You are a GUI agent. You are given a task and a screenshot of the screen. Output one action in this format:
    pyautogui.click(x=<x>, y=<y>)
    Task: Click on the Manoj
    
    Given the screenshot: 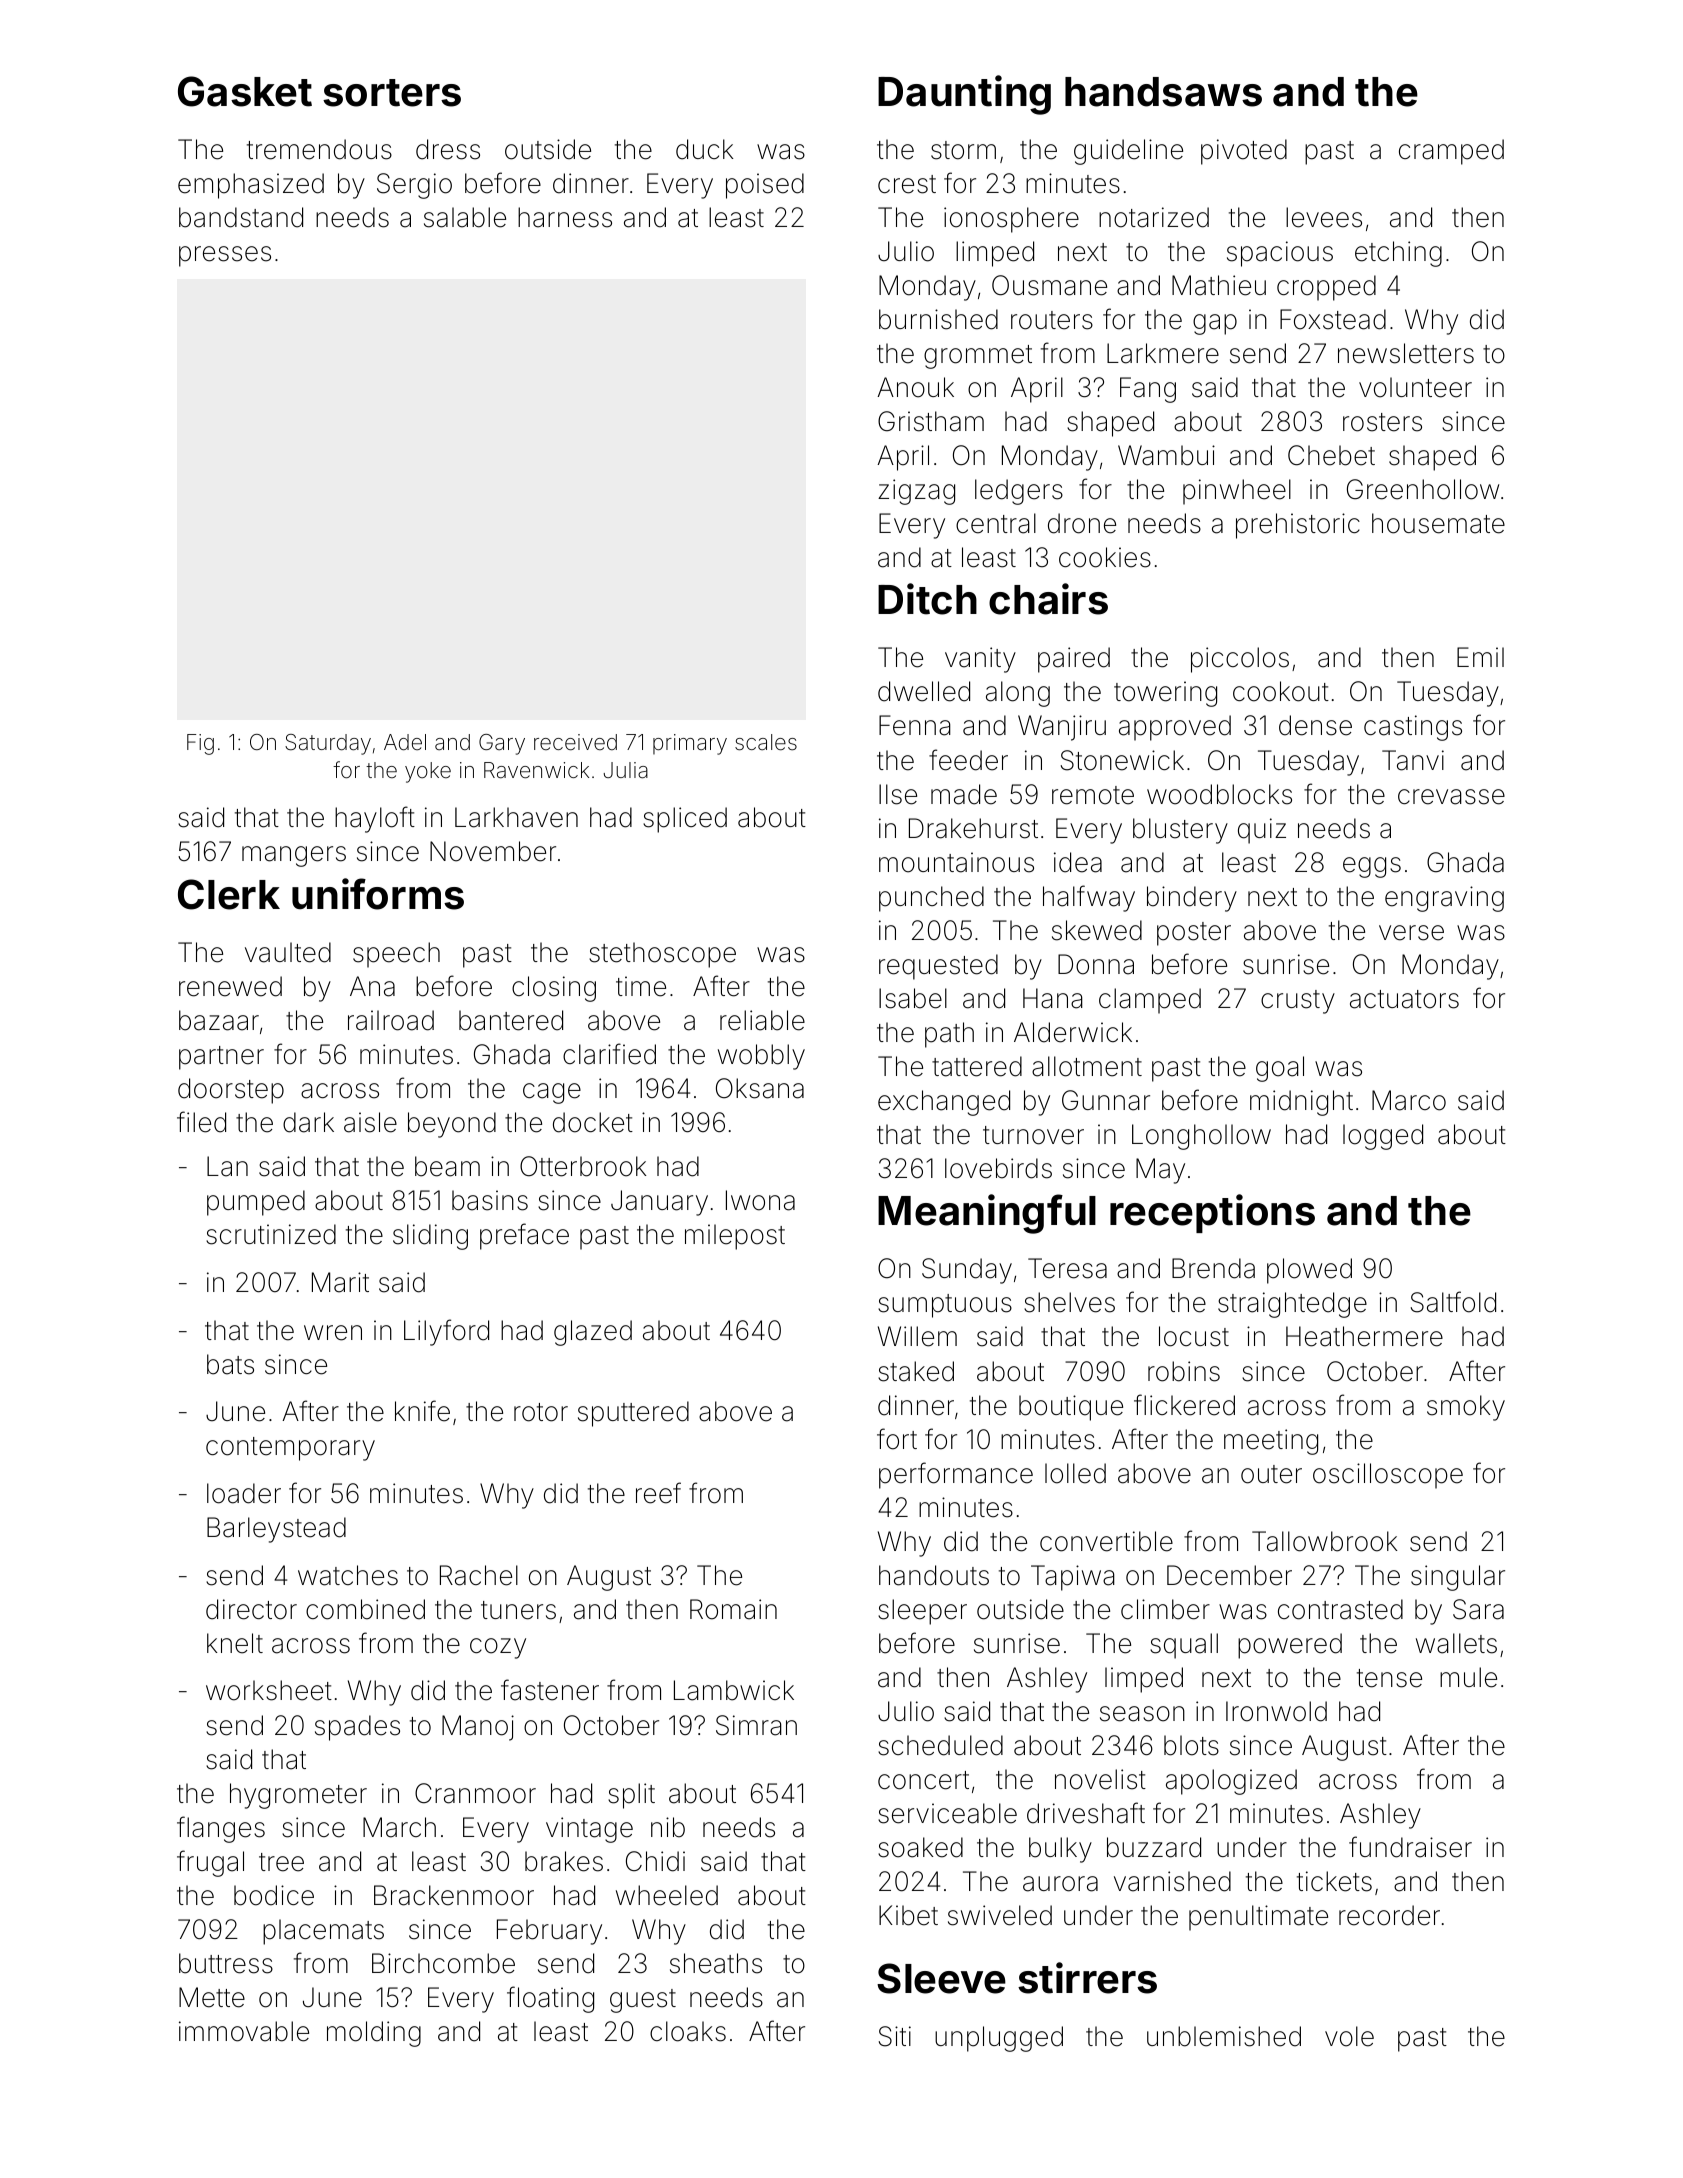 What is the action you would take?
    pyautogui.click(x=478, y=1728)
